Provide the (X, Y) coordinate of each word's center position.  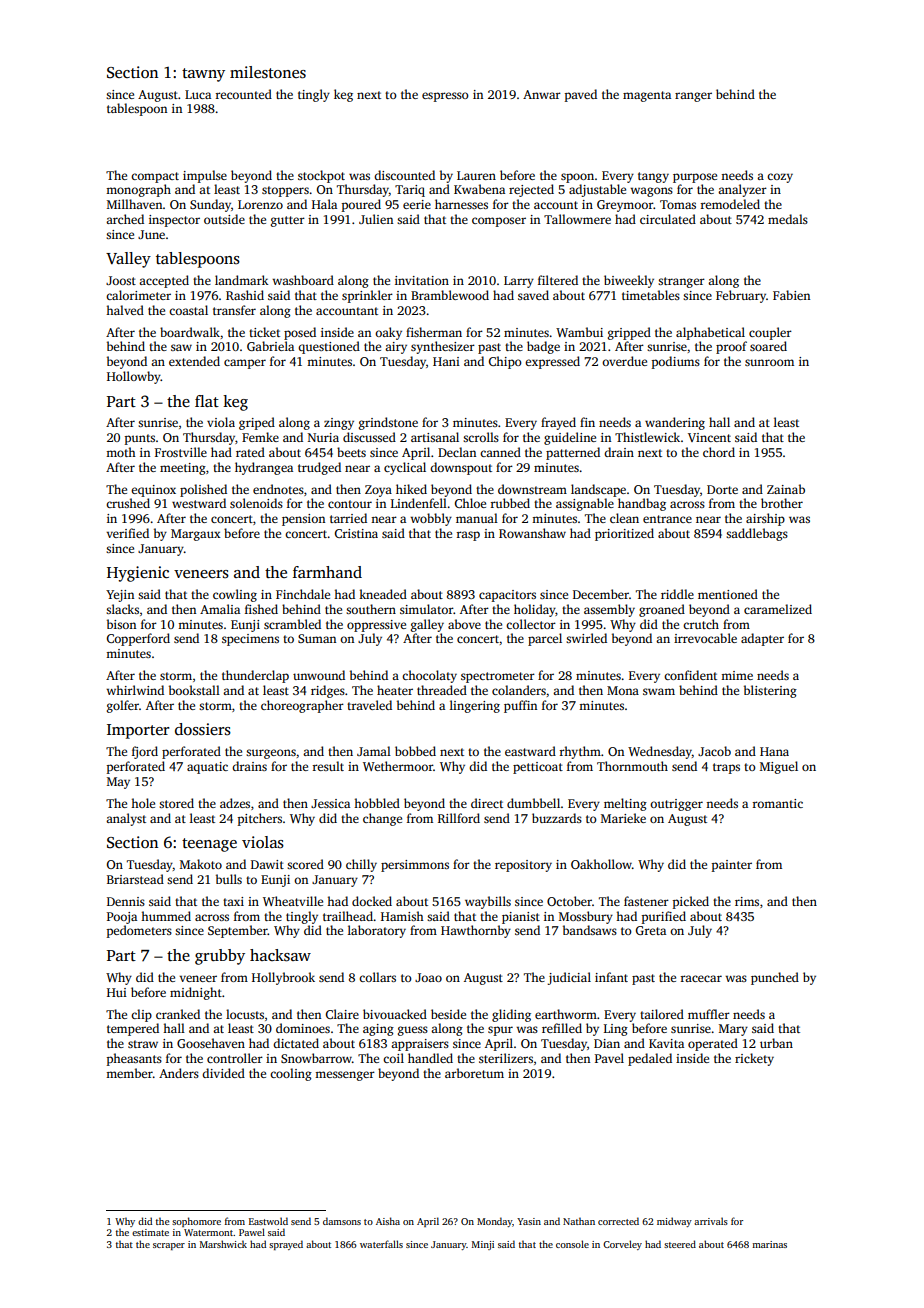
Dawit (267, 864)
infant (611, 977)
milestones (268, 72)
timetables (651, 295)
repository (523, 866)
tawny (203, 75)
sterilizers (506, 1058)
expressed (552, 362)
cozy (780, 178)
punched (775, 978)
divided (223, 1073)
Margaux (196, 535)
